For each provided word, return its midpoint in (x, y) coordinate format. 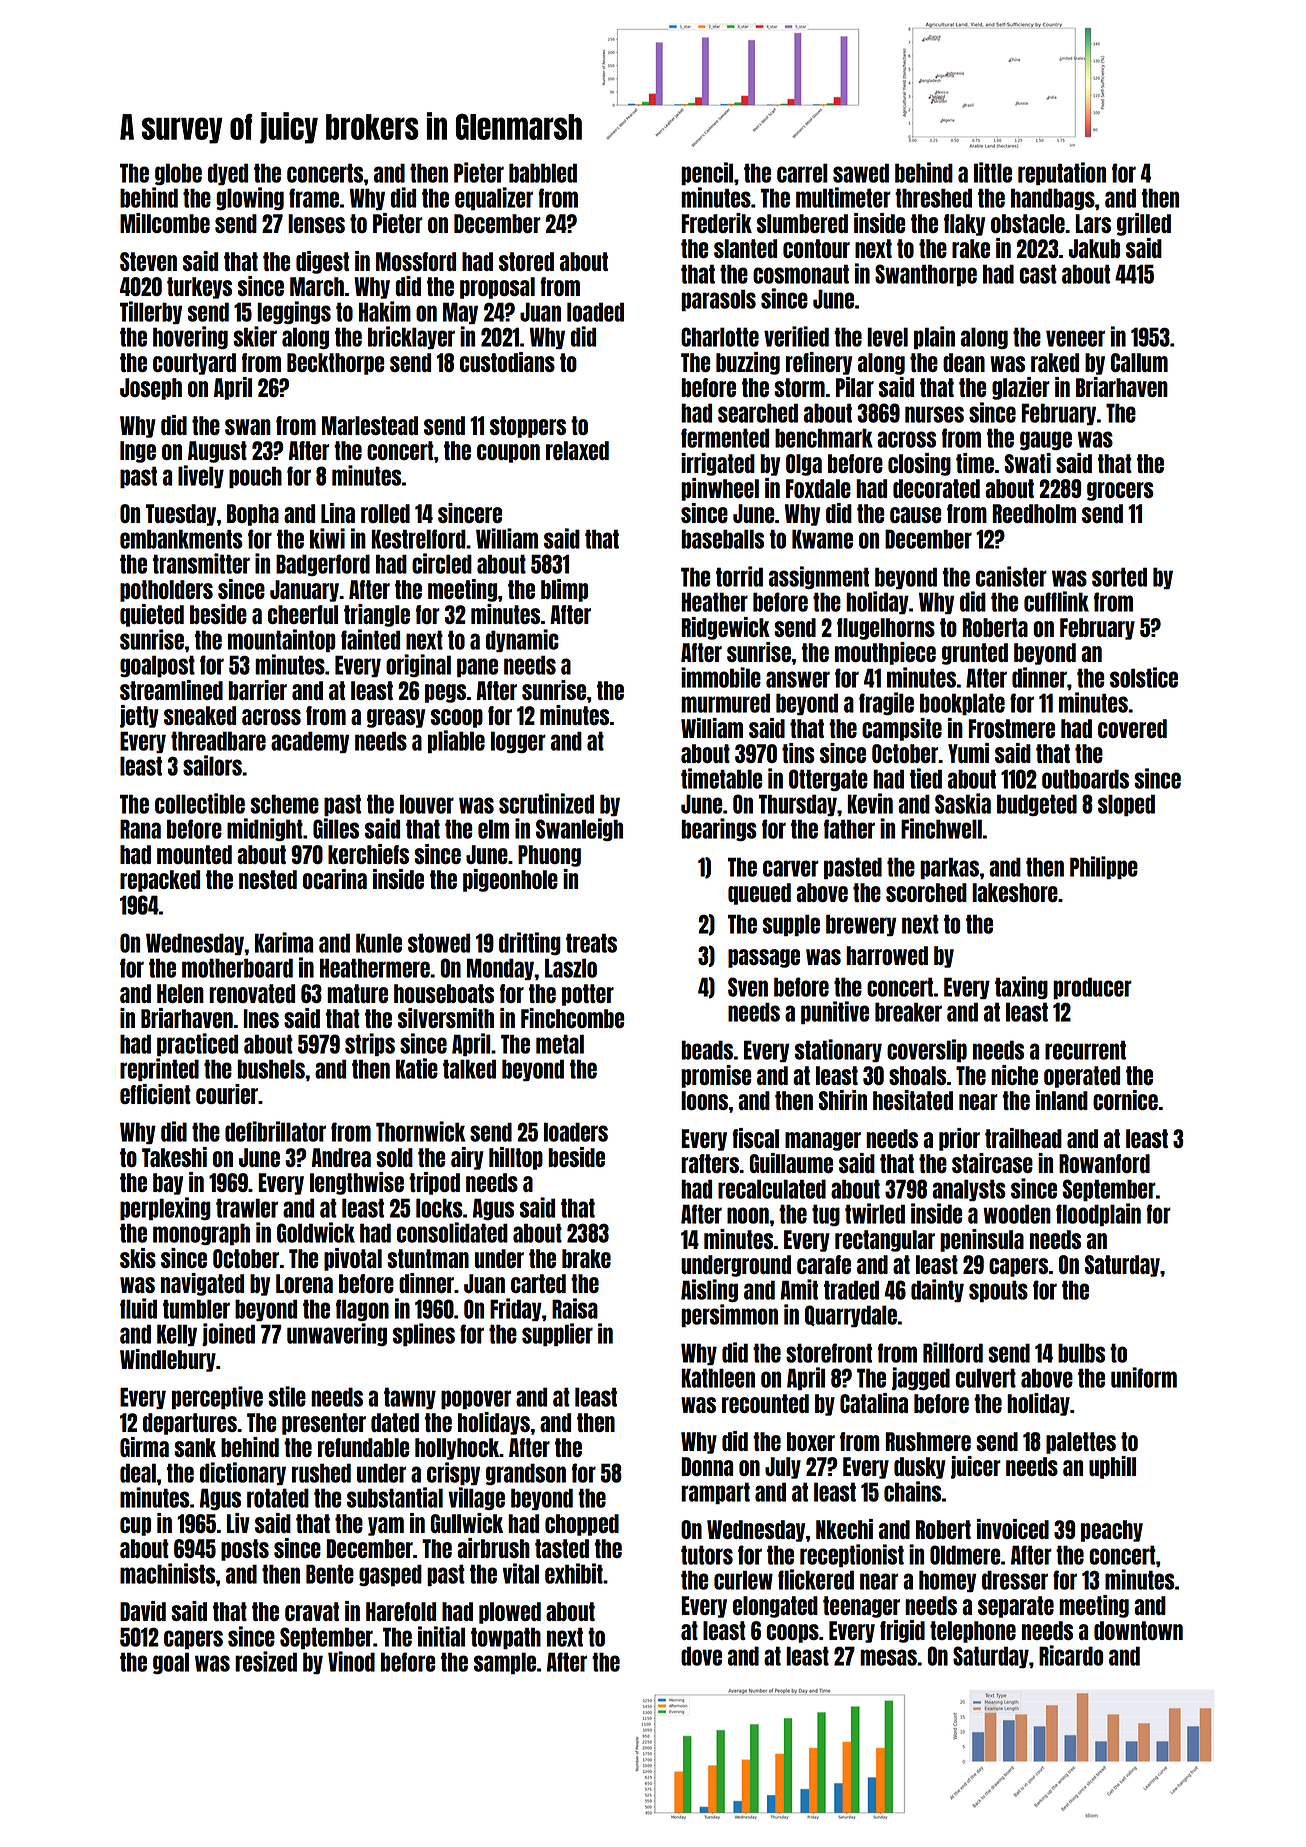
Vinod (351, 1661)
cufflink (1056, 601)
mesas (888, 1657)
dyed (228, 174)
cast (1038, 274)
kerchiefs (368, 854)
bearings (719, 829)
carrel (802, 173)
